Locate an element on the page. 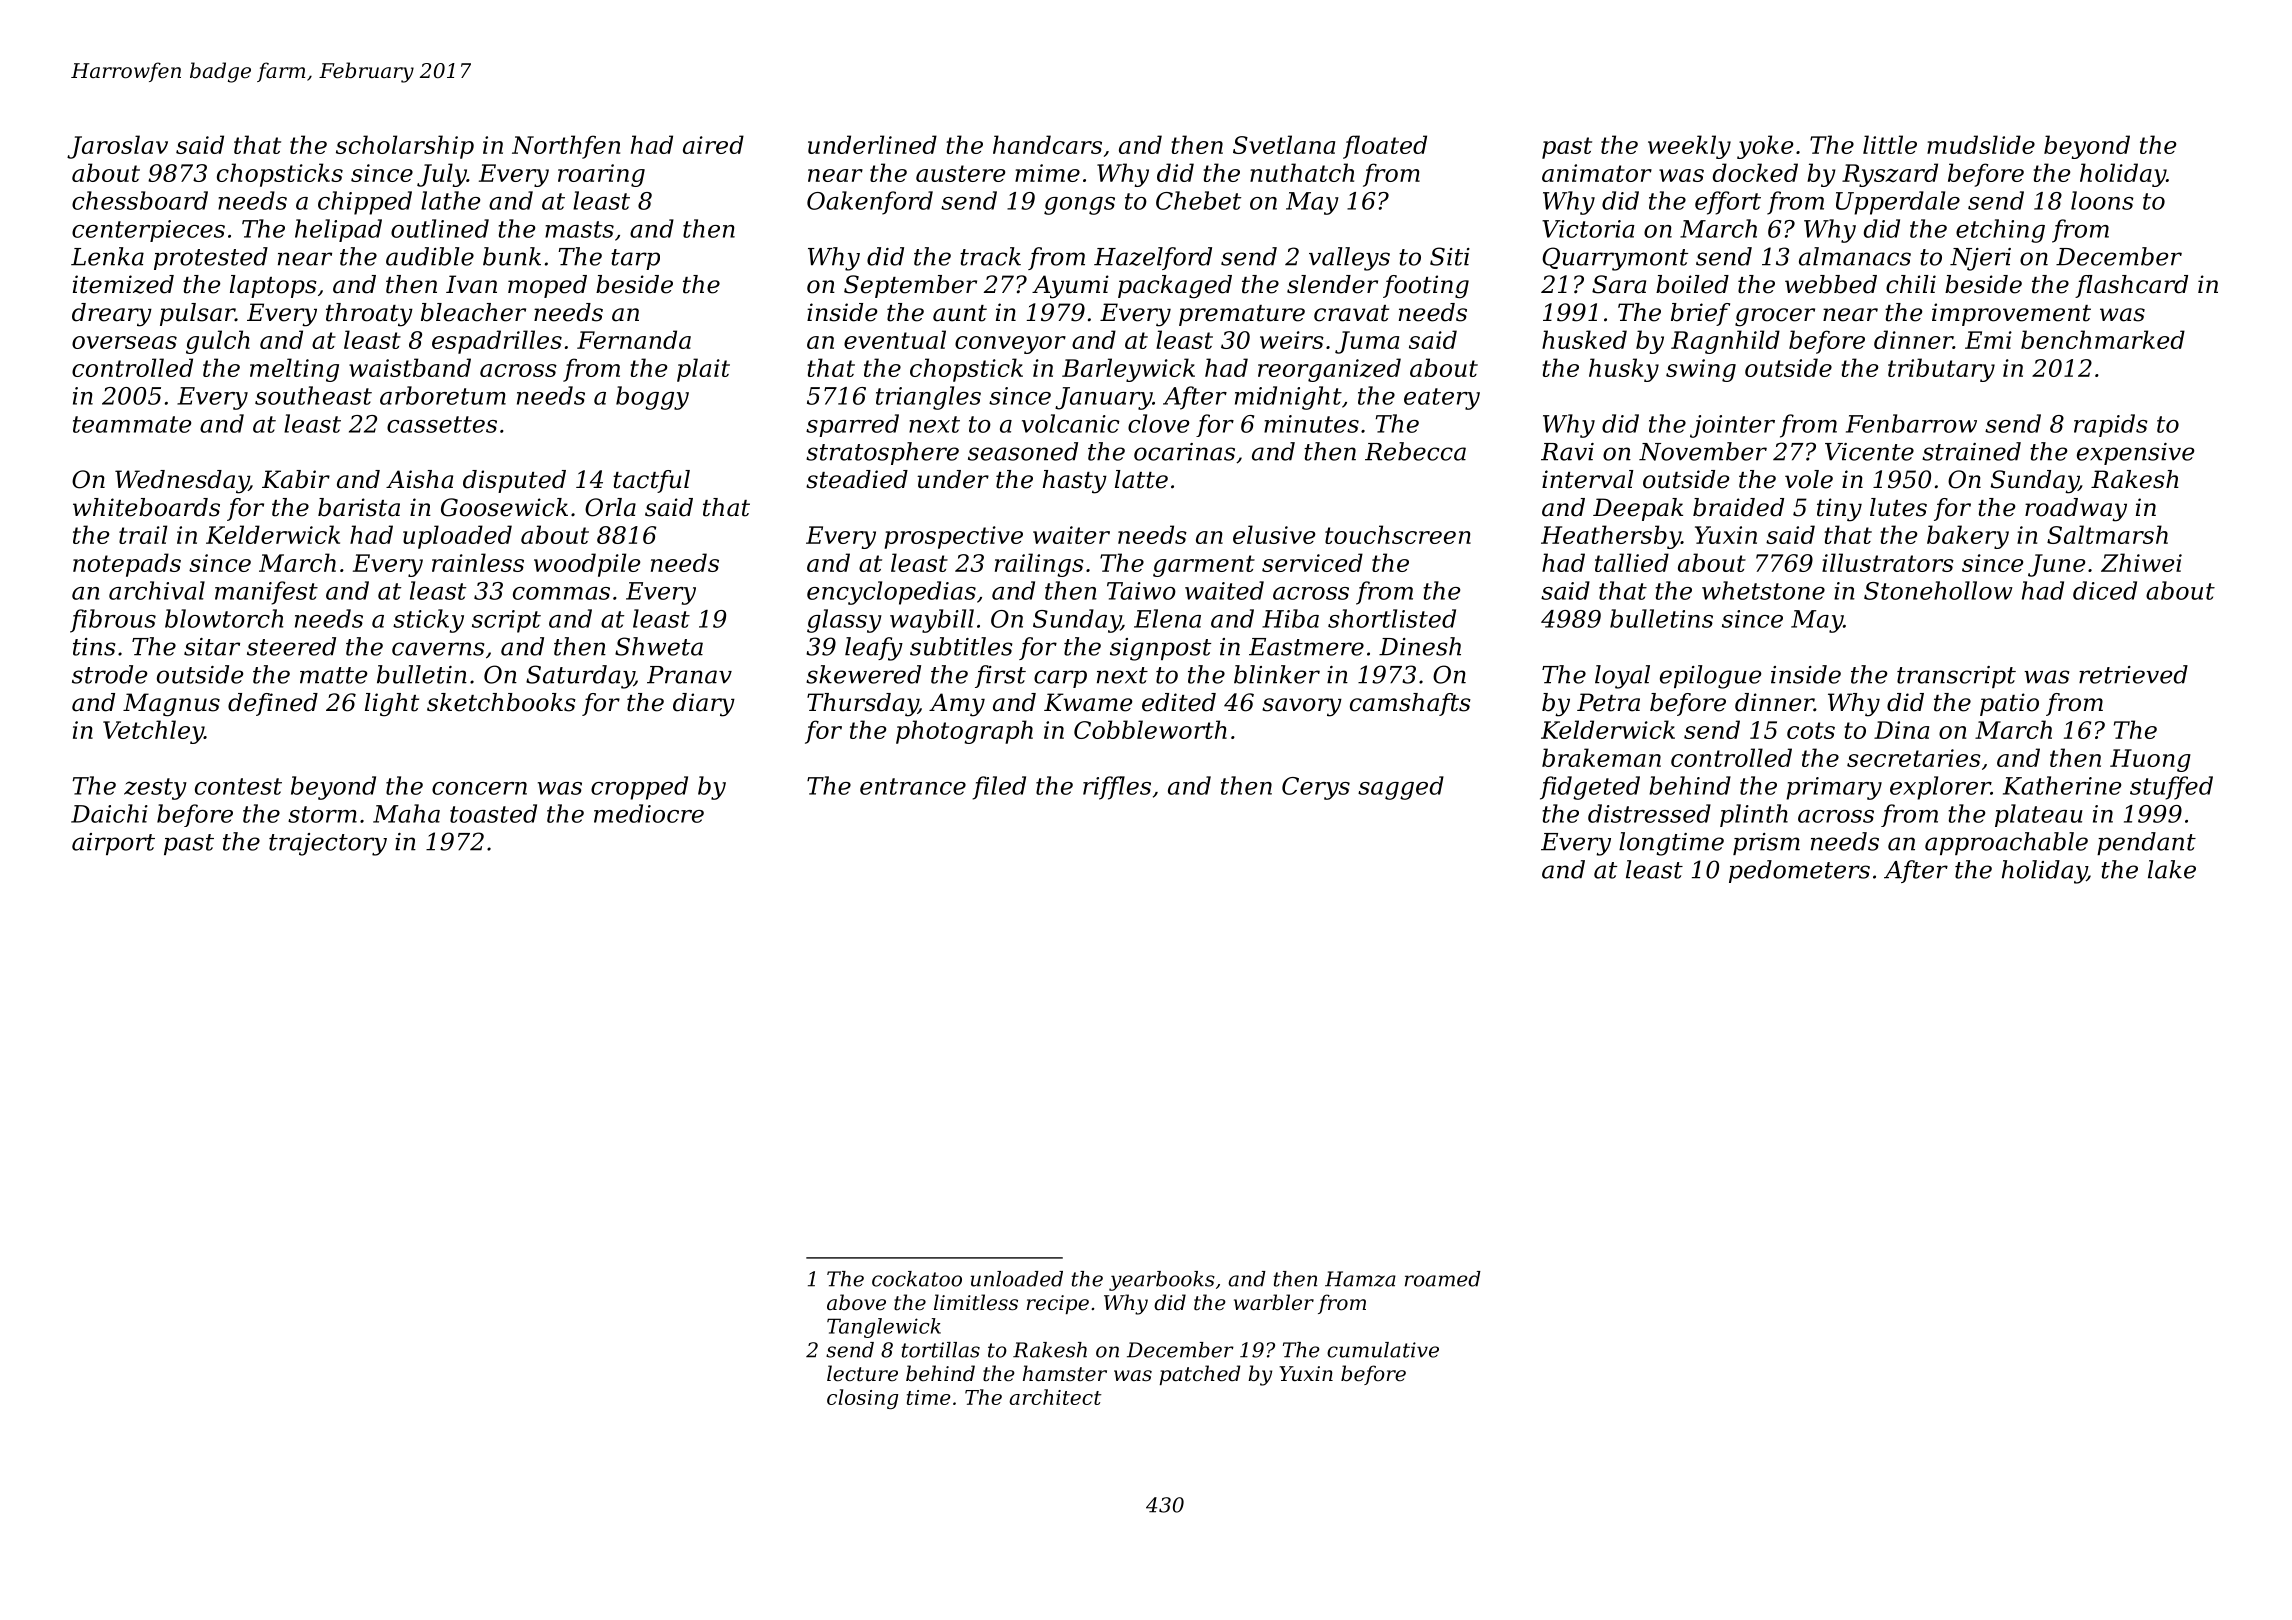  epilogue is located at coordinates (1710, 677).
